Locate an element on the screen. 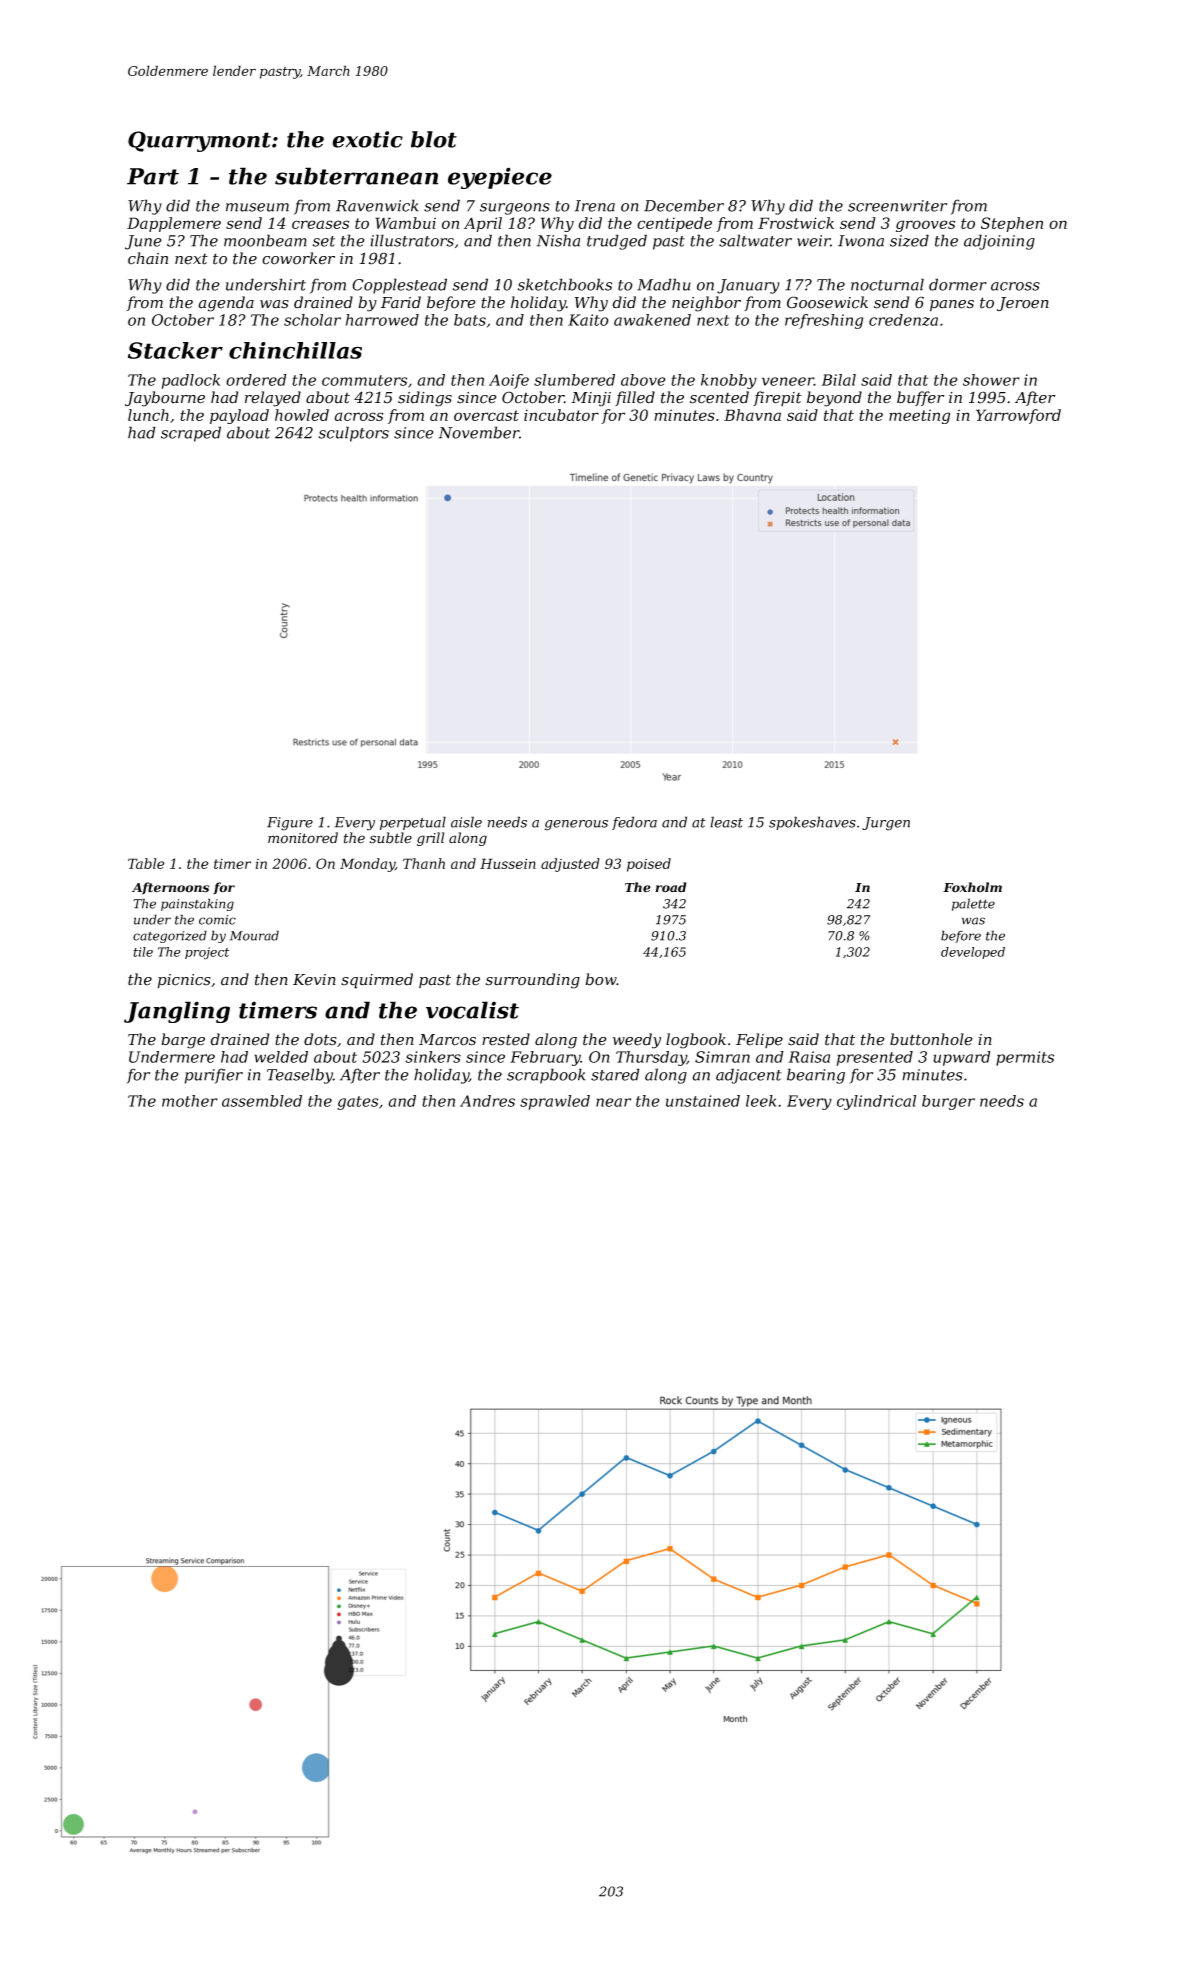 This screenshot has height=1973, width=1198. Part is located at coordinates (153, 176).
